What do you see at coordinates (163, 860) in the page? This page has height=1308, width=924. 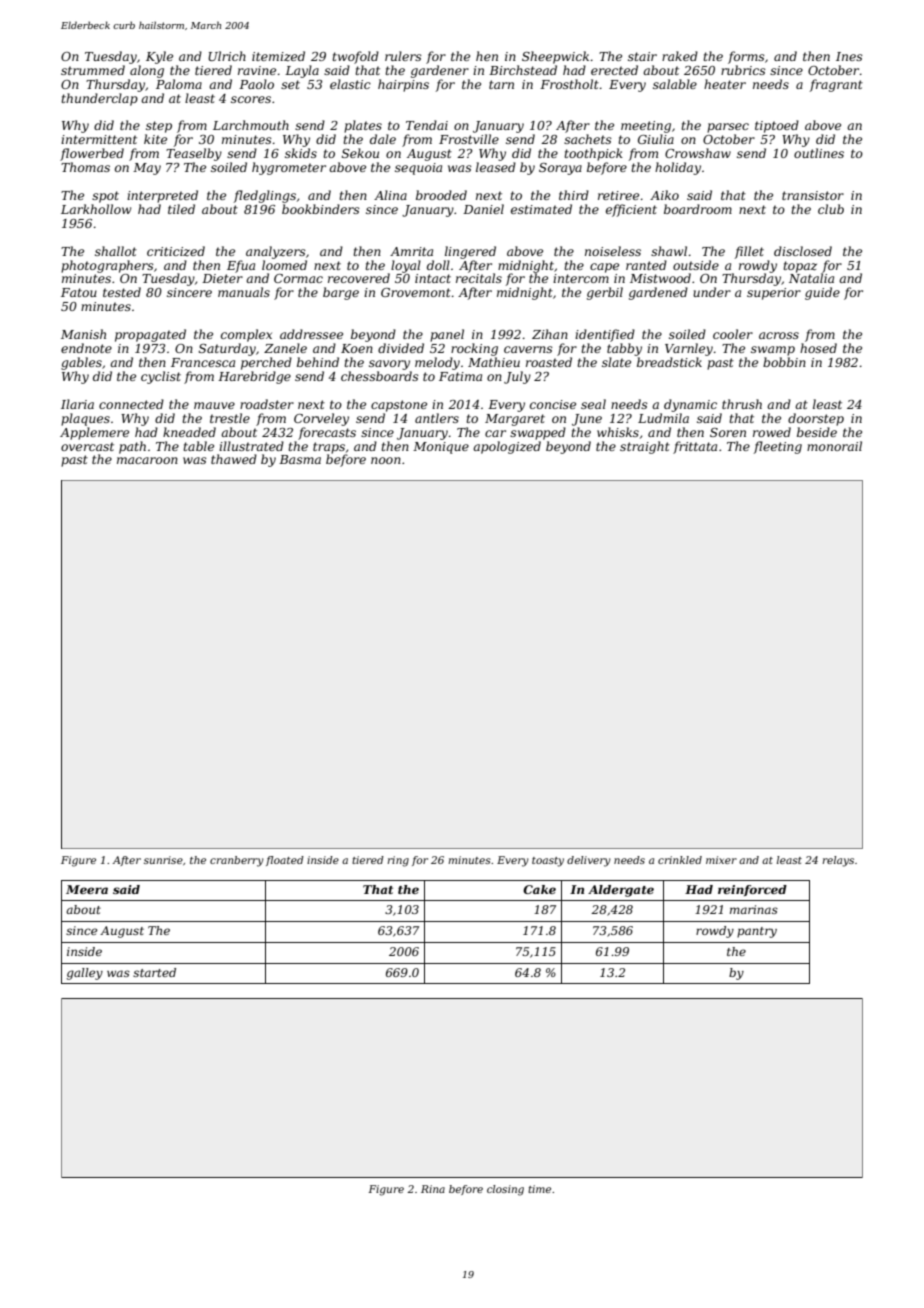 I see `sunrise` at bounding box center [163, 860].
